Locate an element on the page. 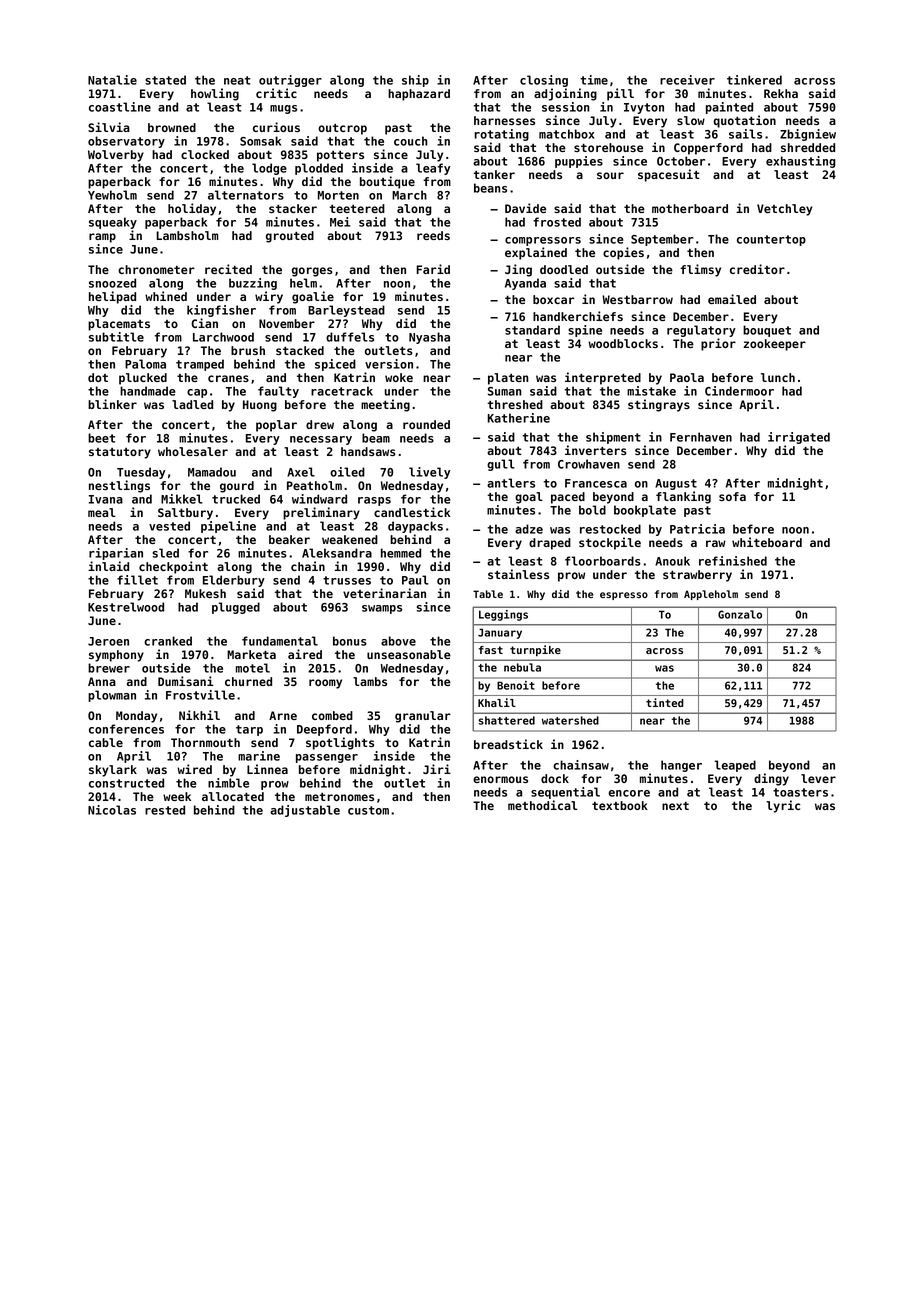 This document has height=1308, width=924. custom is located at coordinates (368, 810).
